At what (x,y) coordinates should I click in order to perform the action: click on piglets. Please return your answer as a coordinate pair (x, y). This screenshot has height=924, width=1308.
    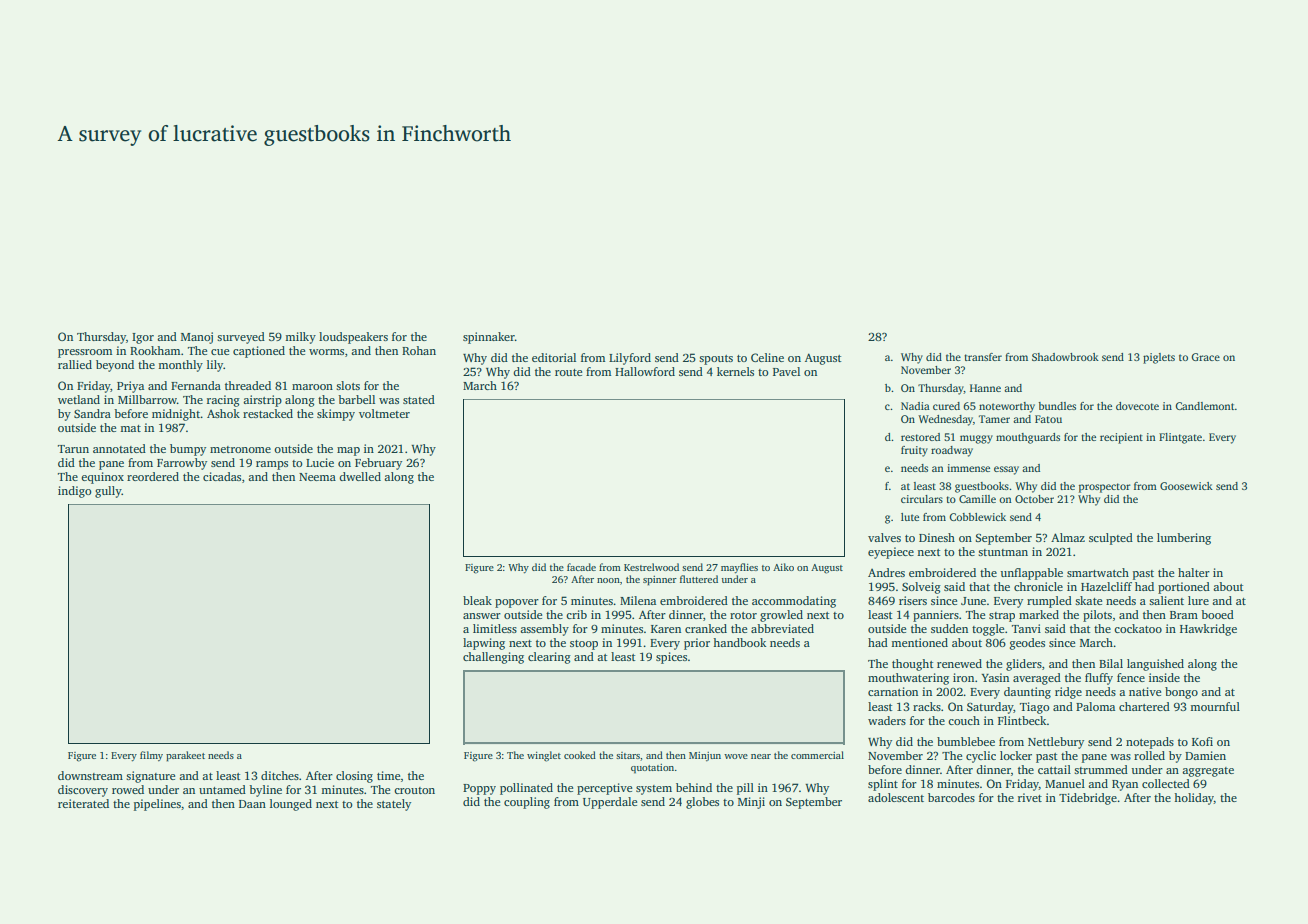
    Looking at the image, I should click on (1159, 358).
